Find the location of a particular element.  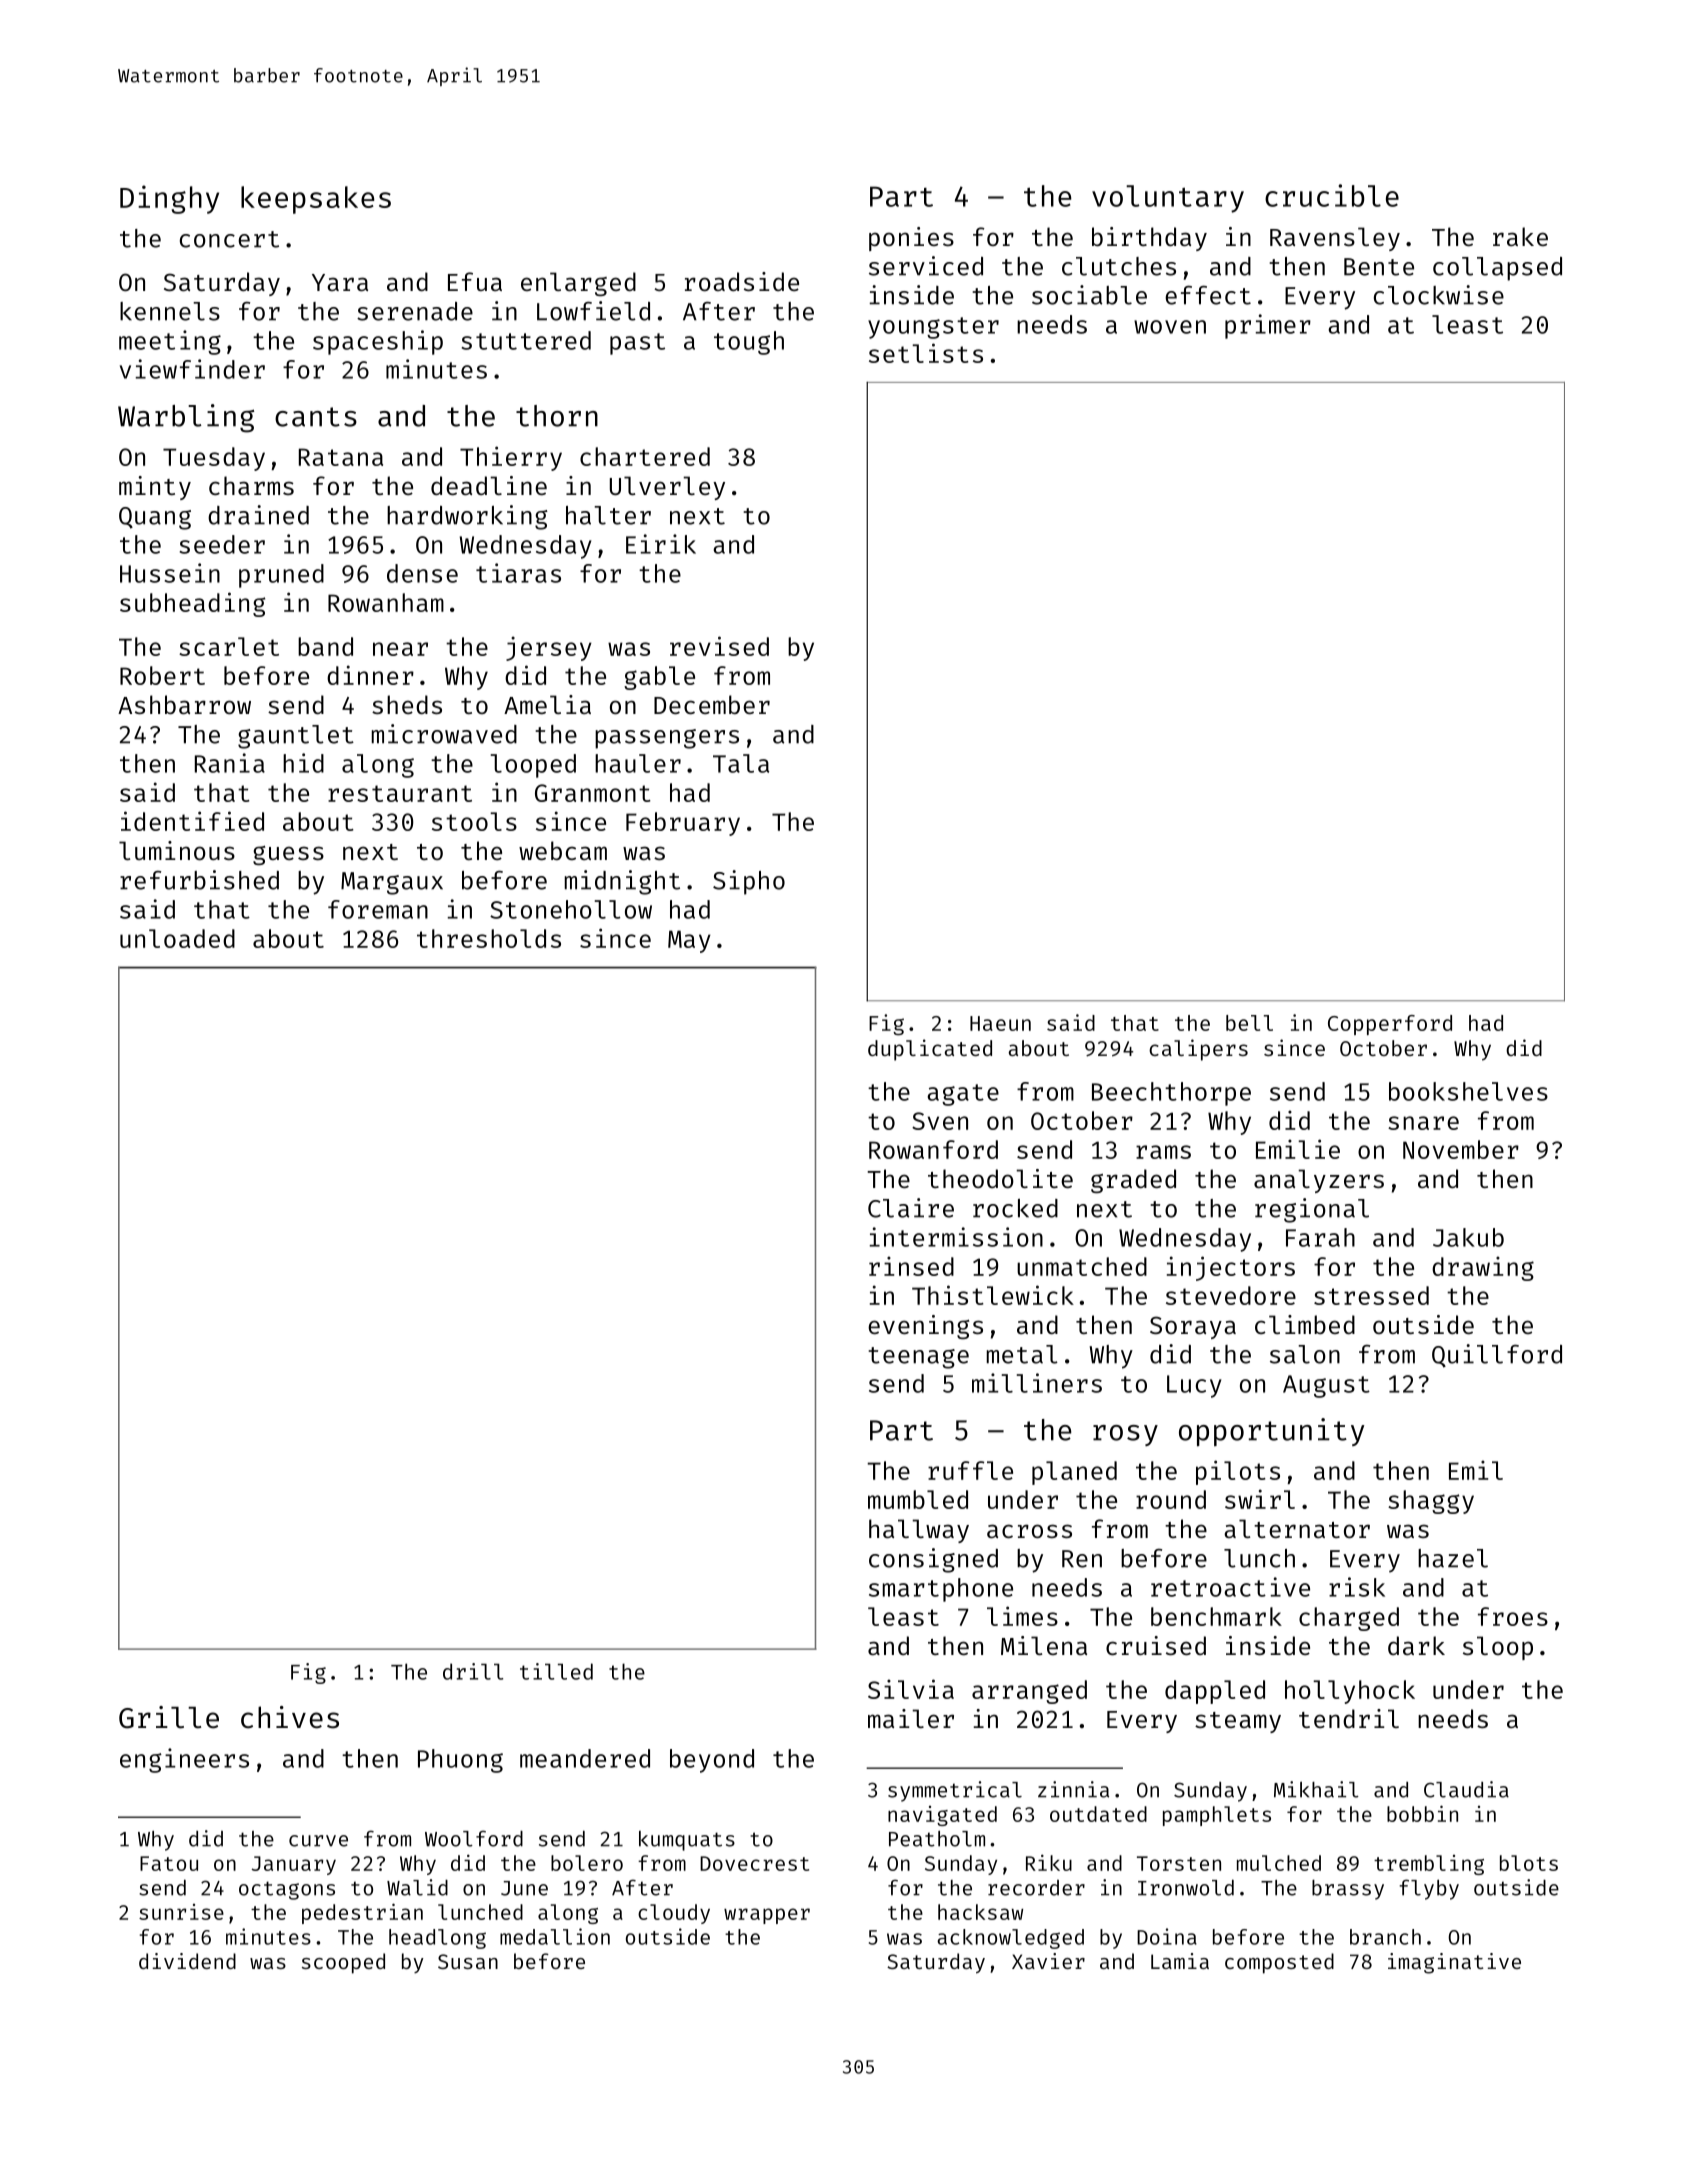

wrapper is located at coordinates (767, 1916).
